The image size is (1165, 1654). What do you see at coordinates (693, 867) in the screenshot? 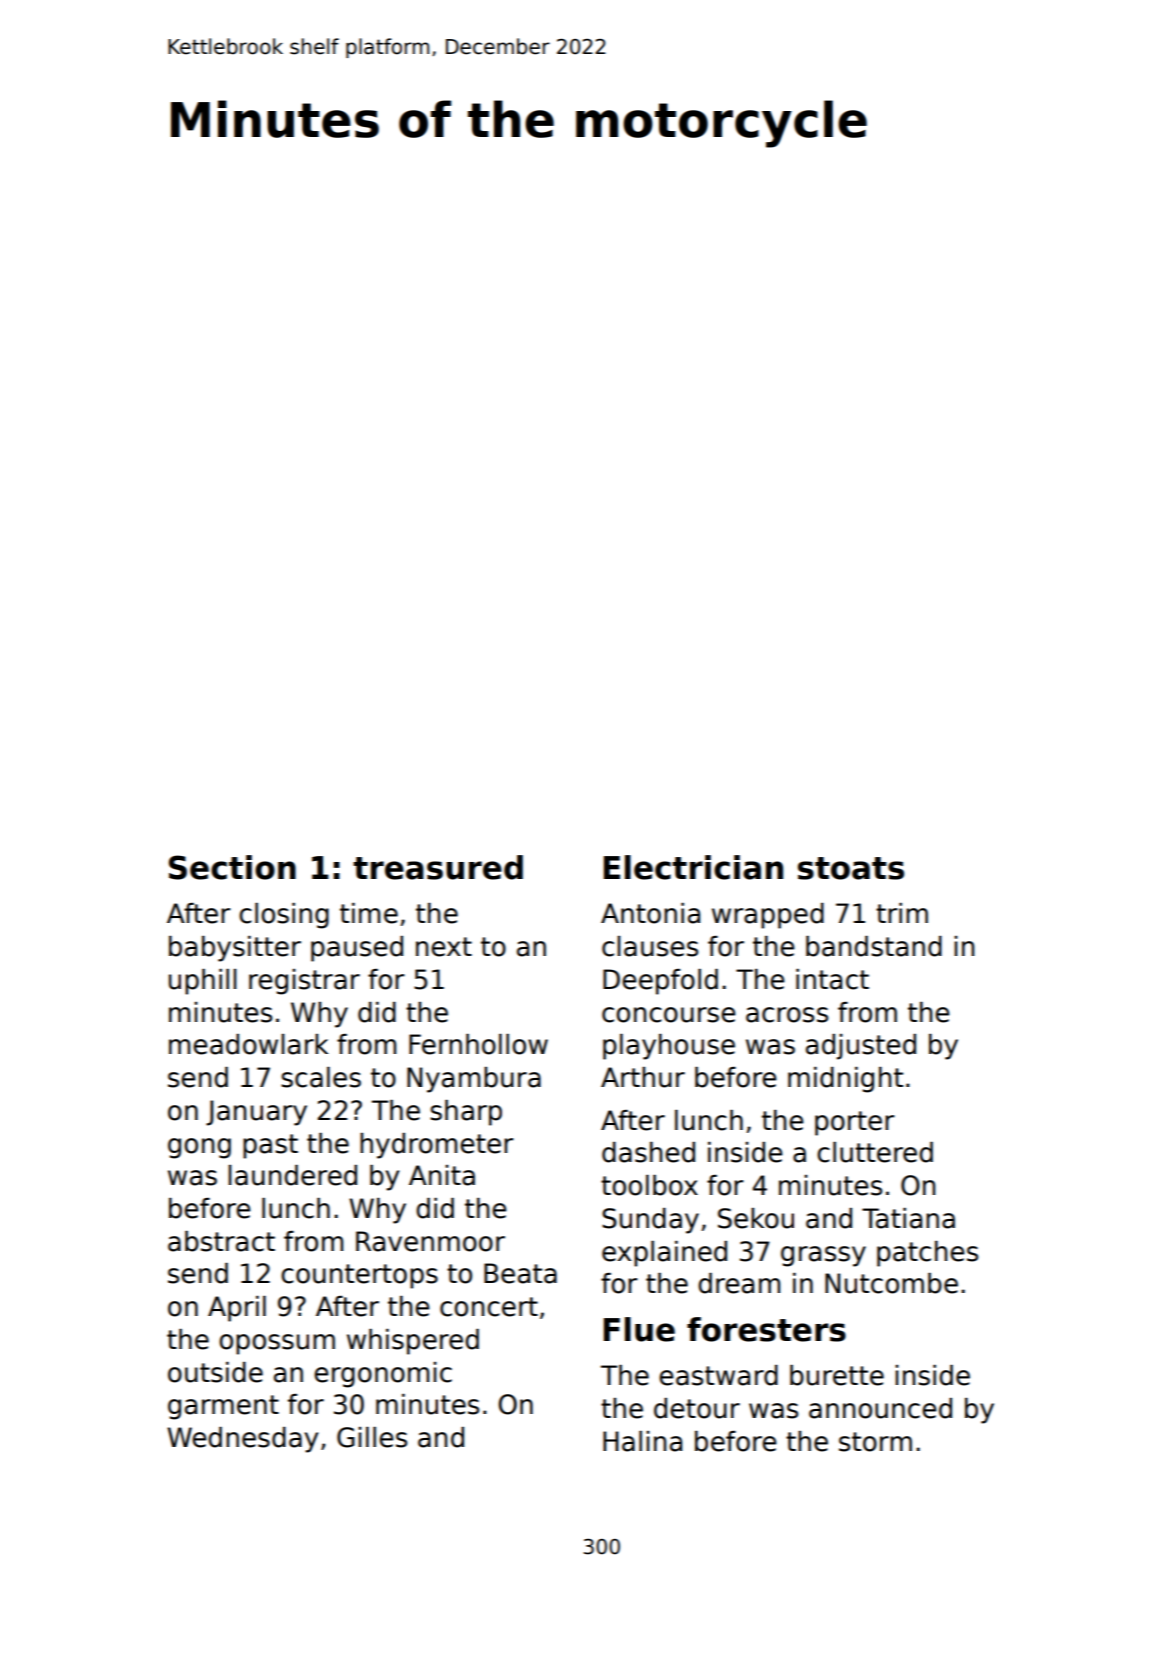
I see `Electrician` at bounding box center [693, 867].
